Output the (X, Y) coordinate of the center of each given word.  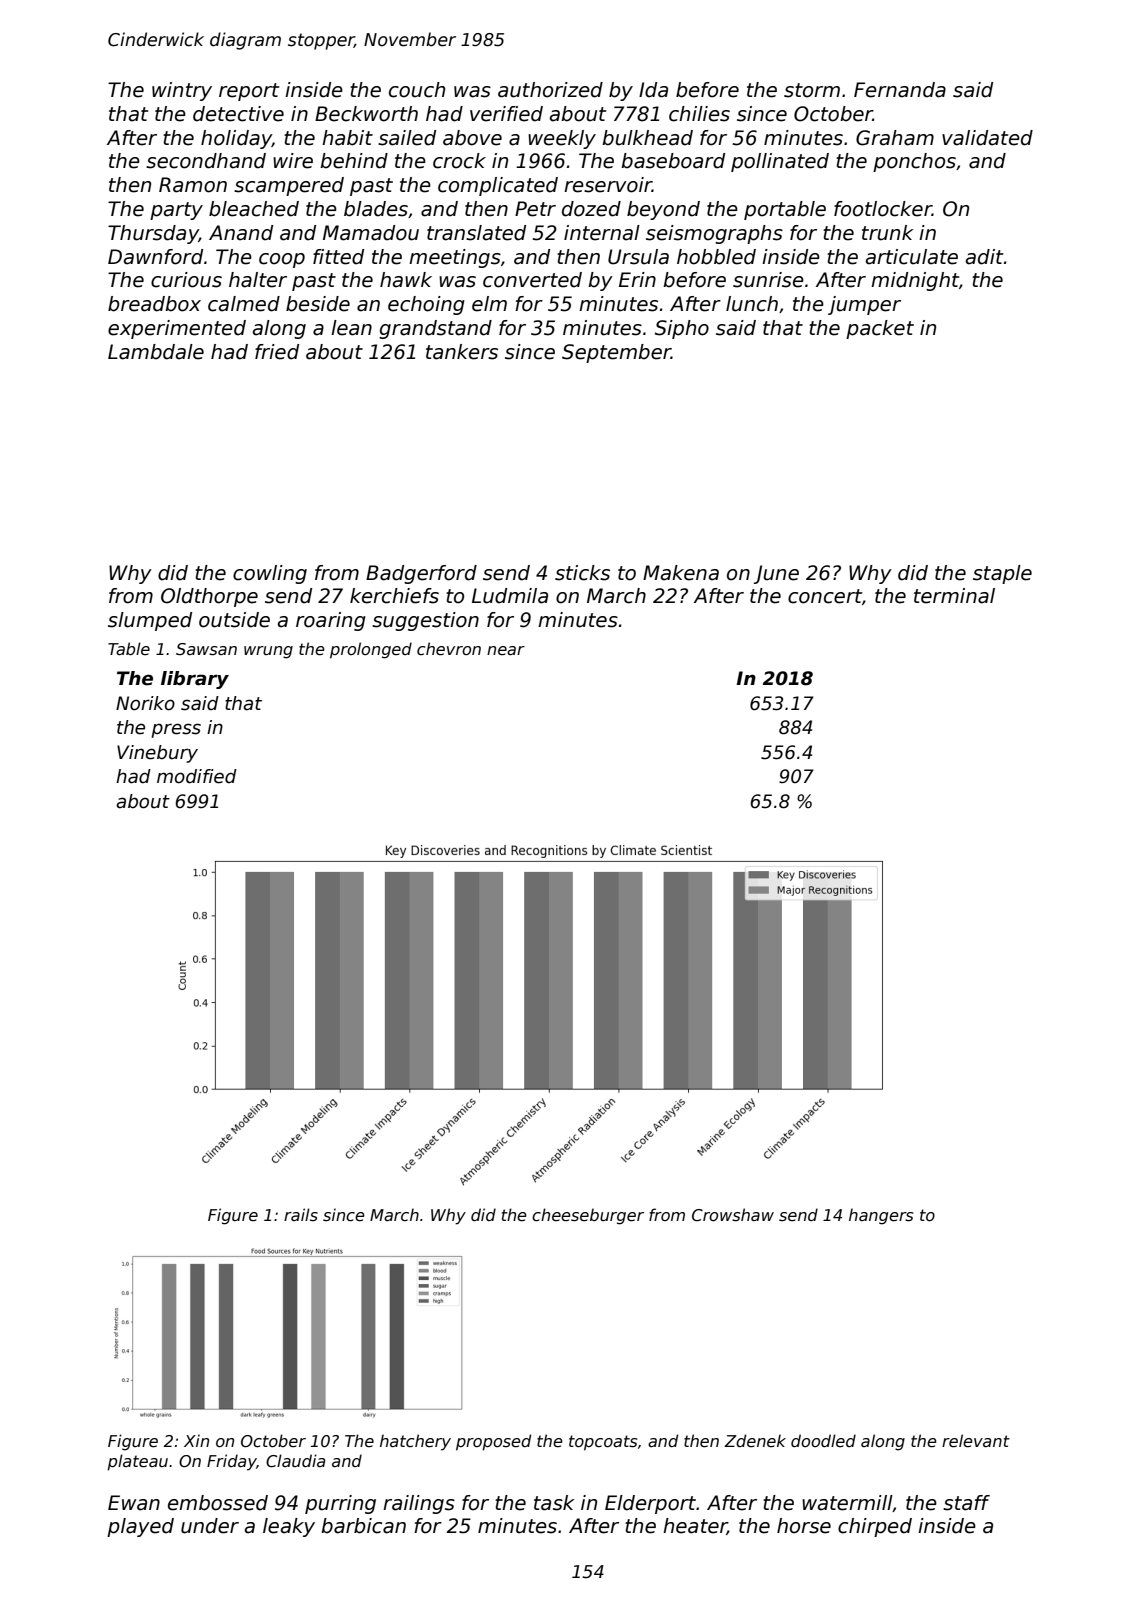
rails (301, 1214)
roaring (331, 621)
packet (880, 329)
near (506, 650)
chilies (699, 114)
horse (804, 1526)
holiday (236, 139)
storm (812, 90)
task (554, 1503)
